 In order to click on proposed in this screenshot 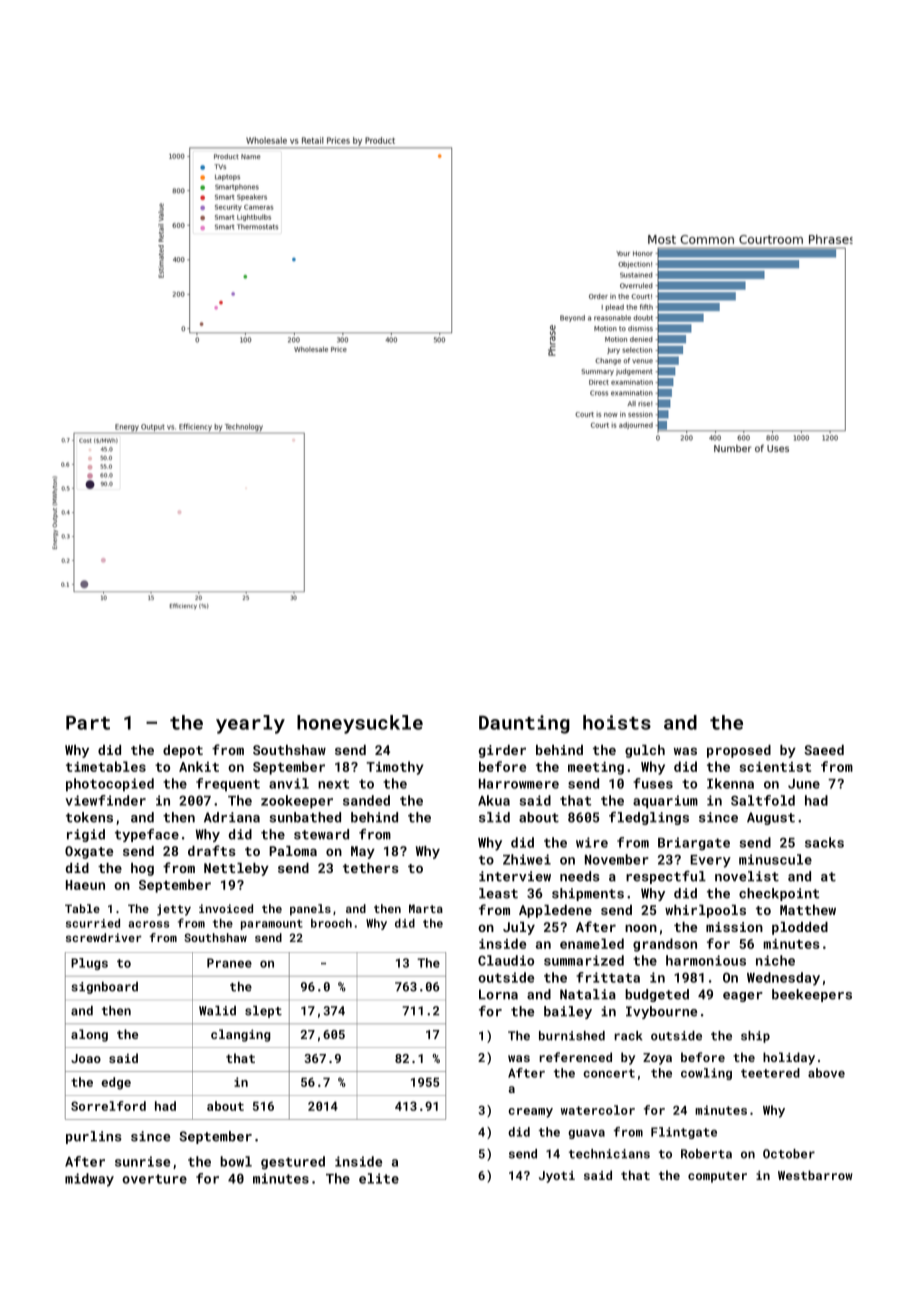, I will do `click(739, 751)`.
